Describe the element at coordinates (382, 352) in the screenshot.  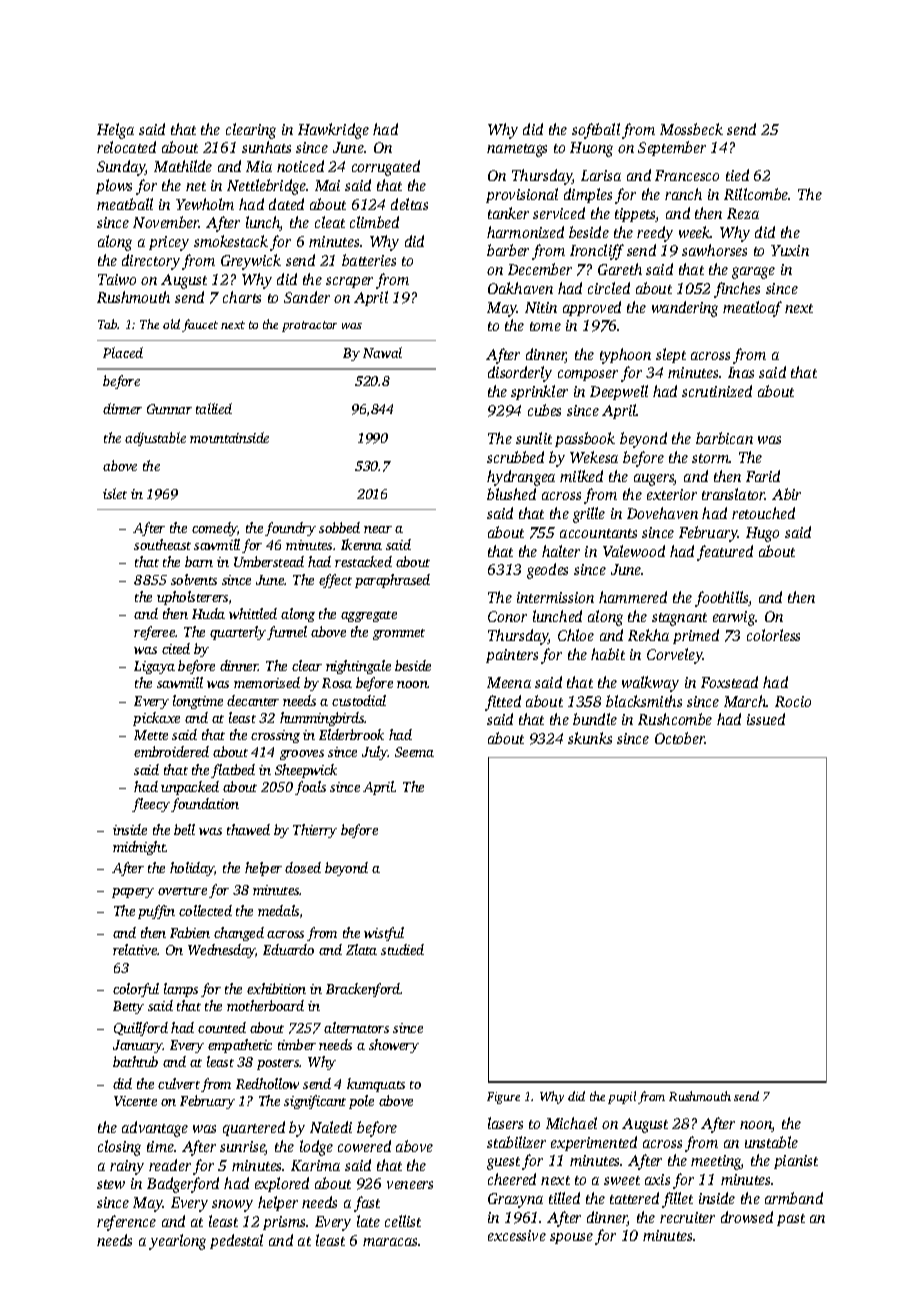
I see `Nawal` at that location.
